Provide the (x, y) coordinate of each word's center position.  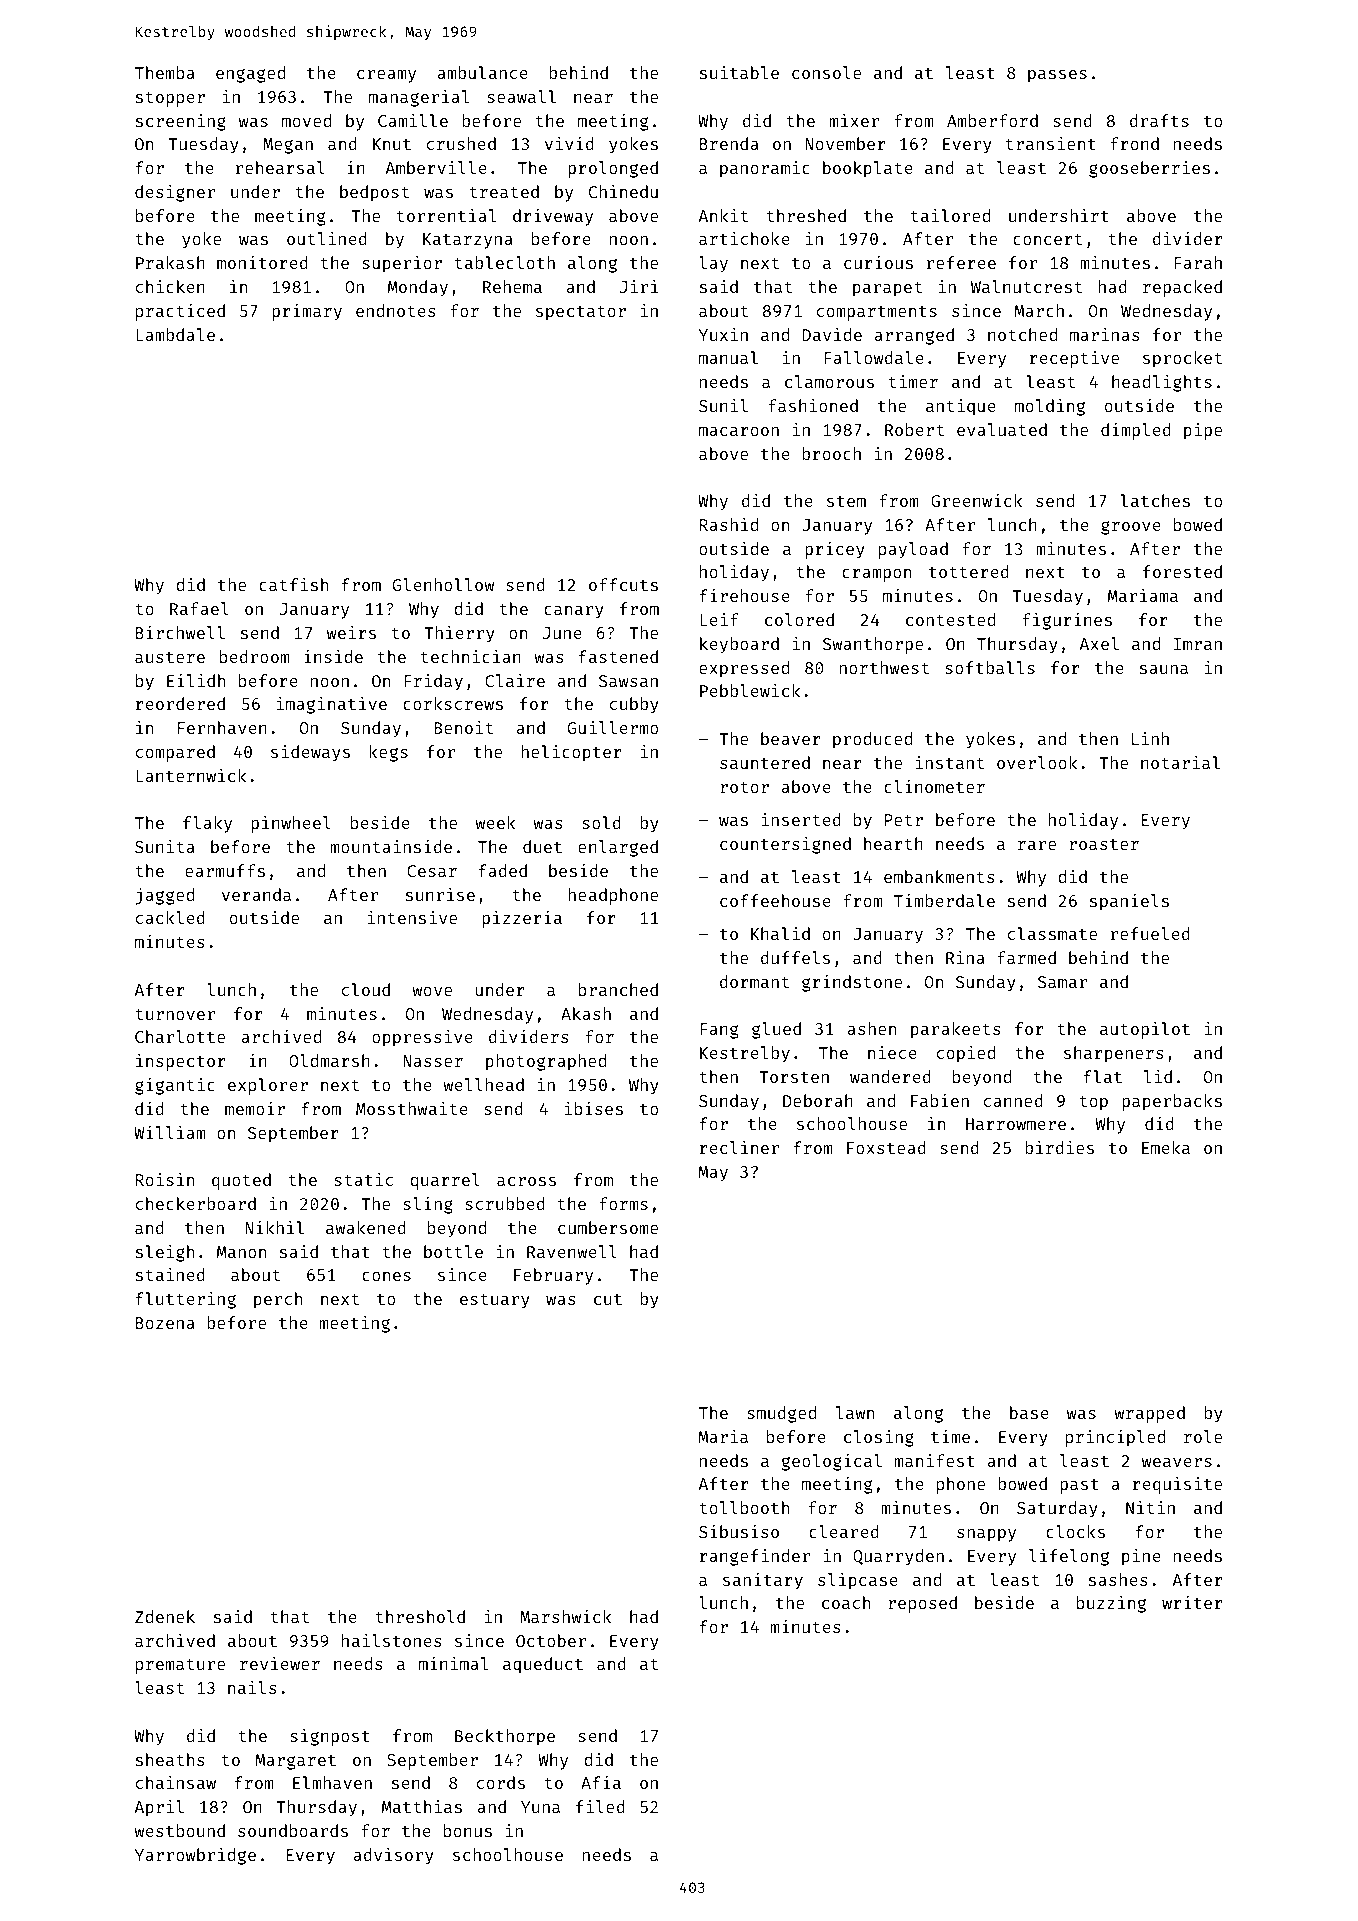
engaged (250, 74)
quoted (241, 1181)
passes (1057, 76)
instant (950, 762)
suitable (739, 72)
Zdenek (165, 1616)
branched (618, 989)
